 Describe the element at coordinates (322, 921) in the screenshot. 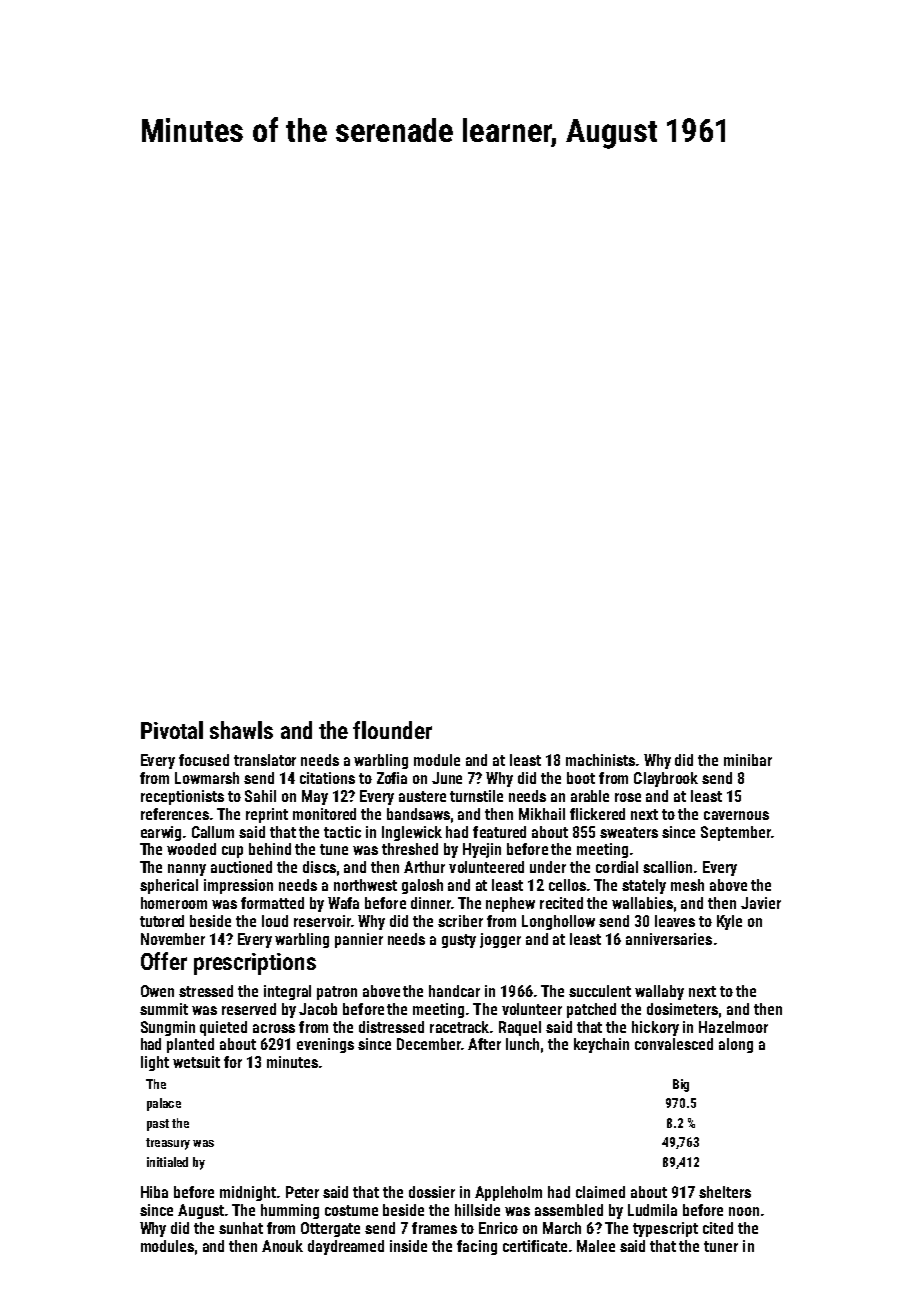

I see `reservoir` at that location.
